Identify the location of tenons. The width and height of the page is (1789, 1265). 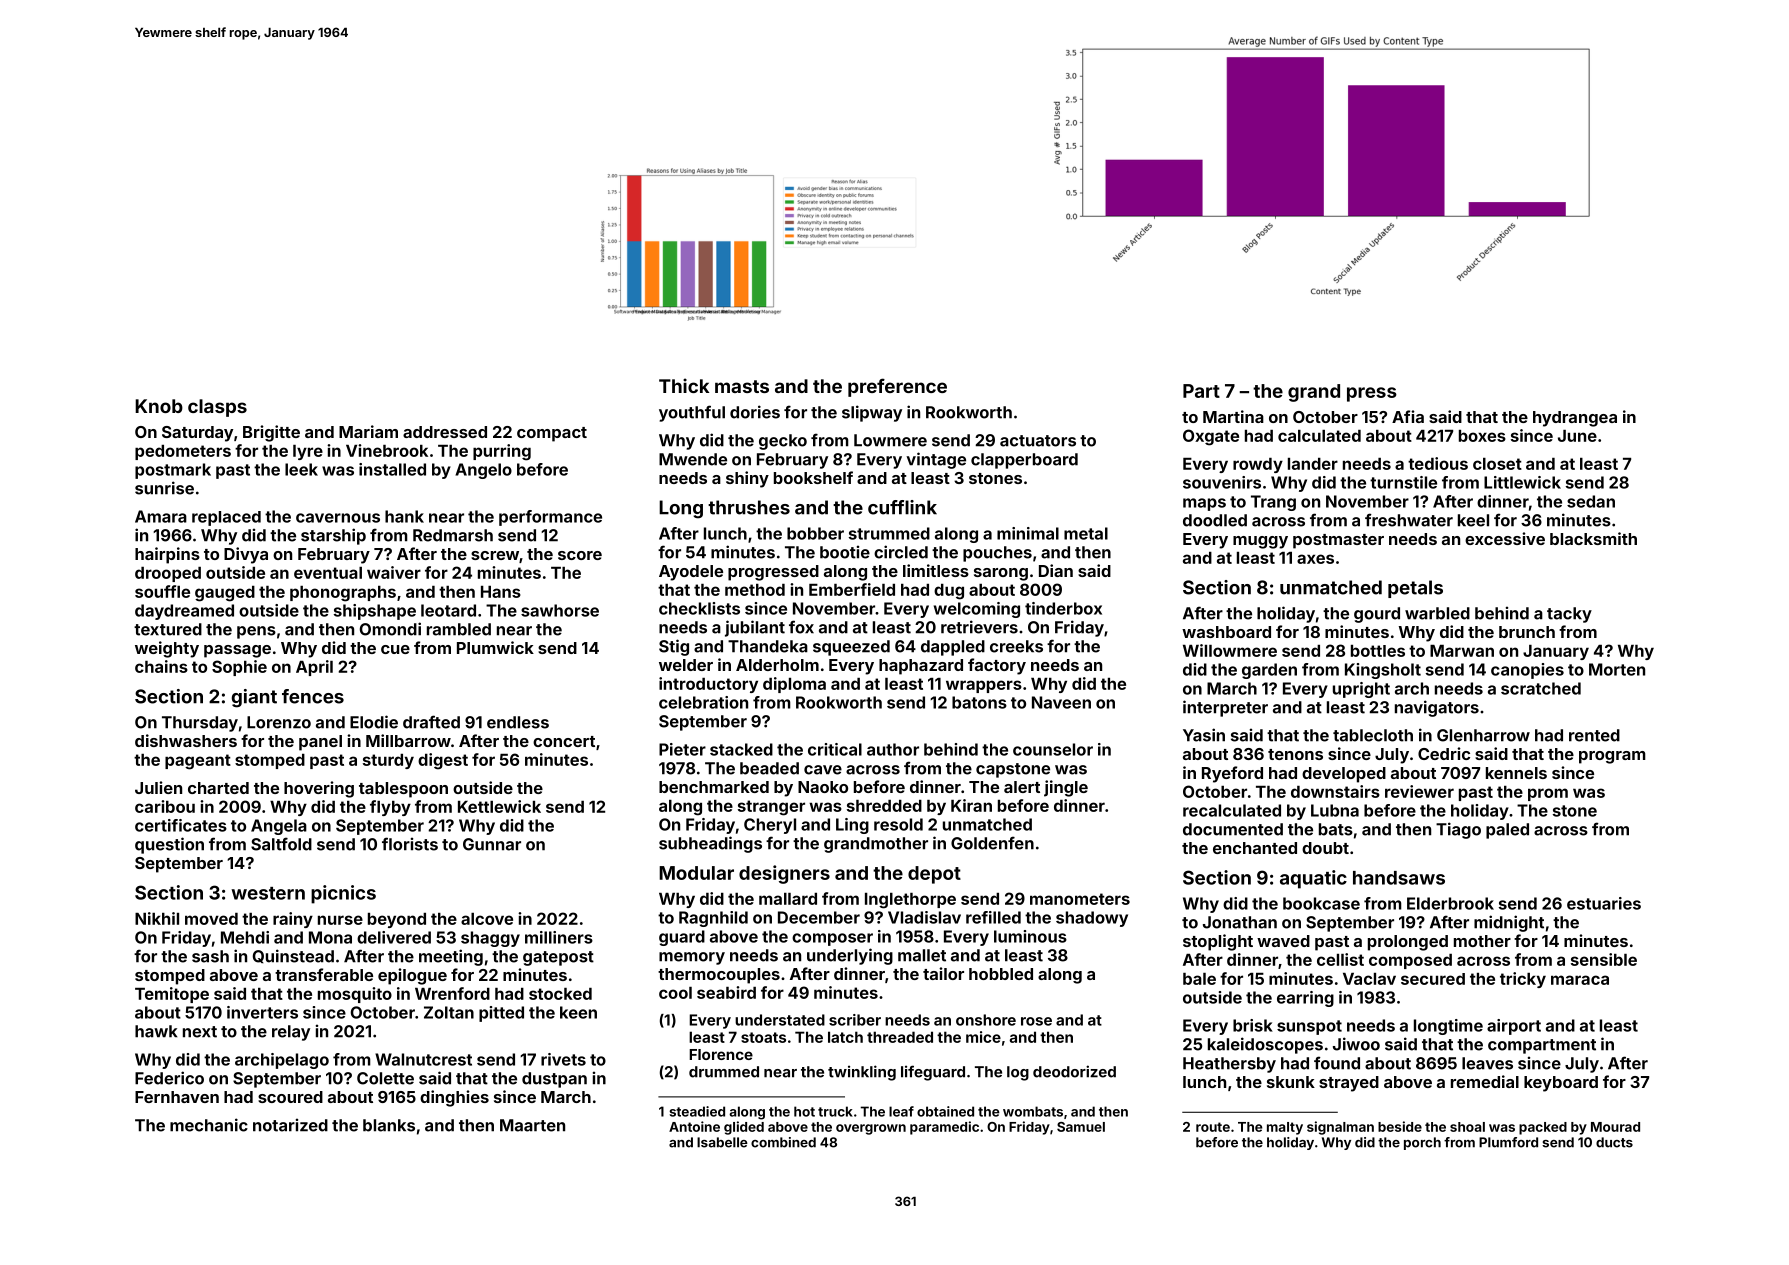
(1295, 754).
